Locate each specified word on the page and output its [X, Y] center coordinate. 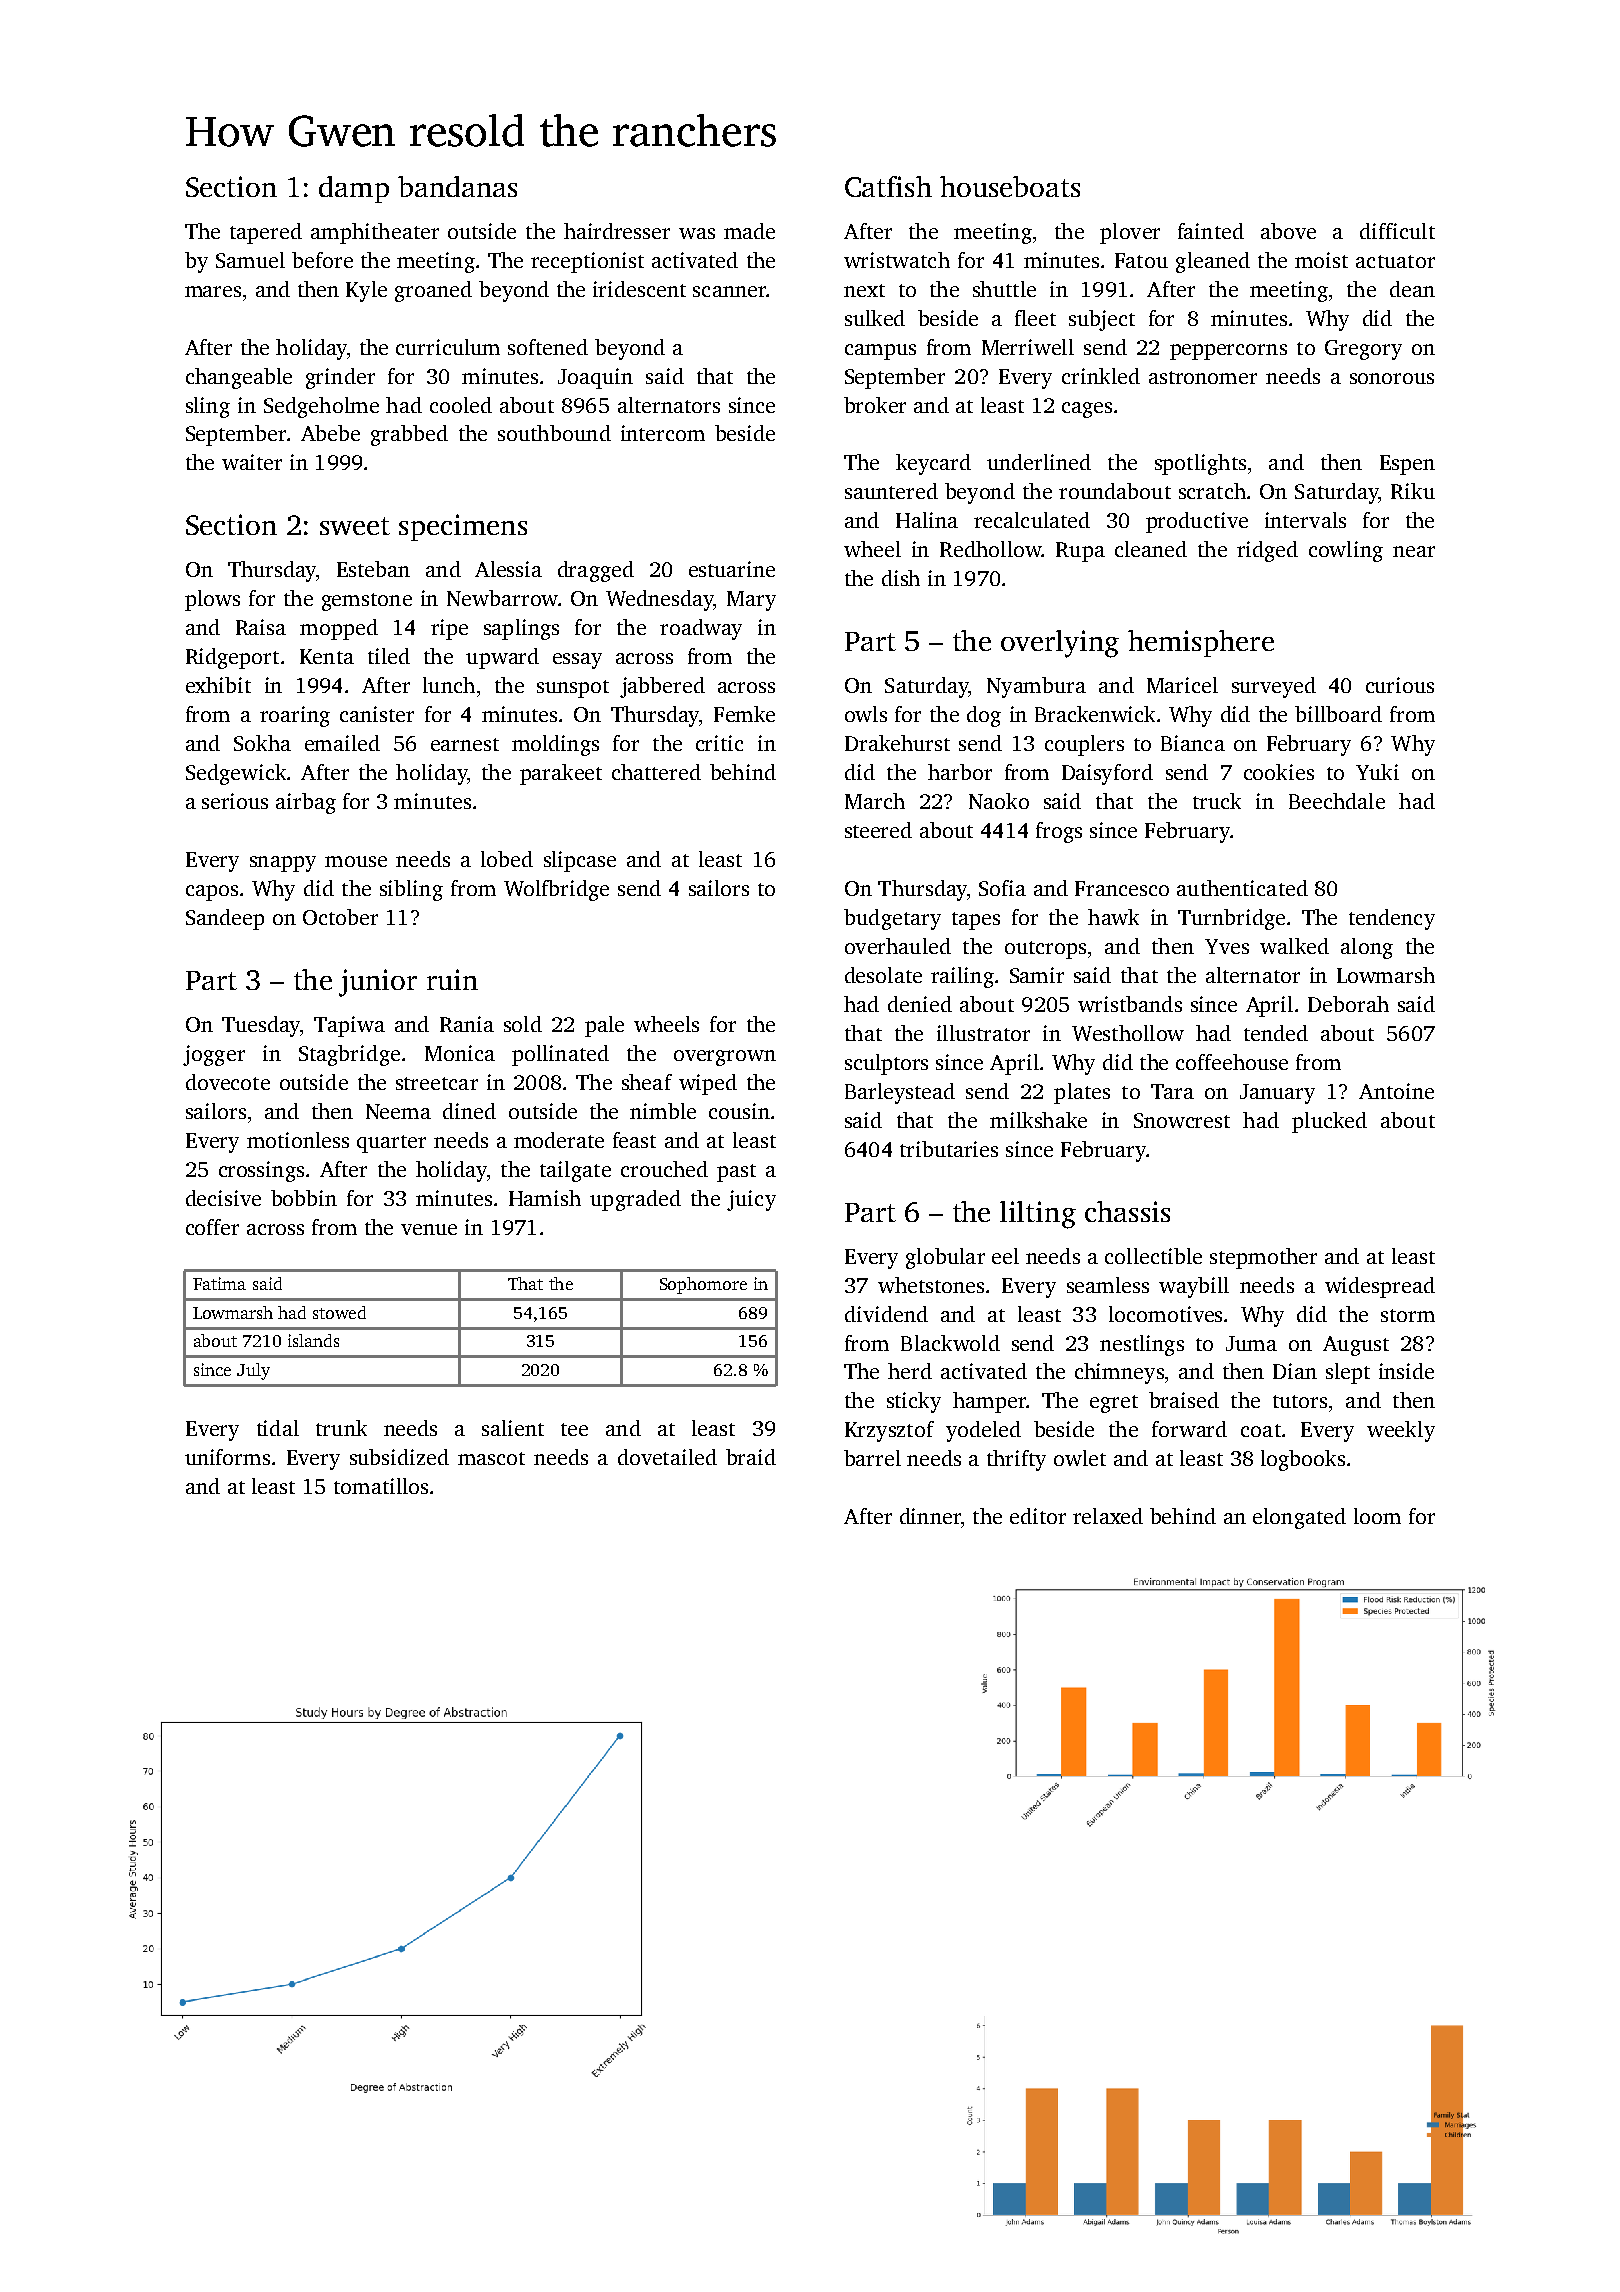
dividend [886, 1314]
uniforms [227, 1457]
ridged [1267, 551]
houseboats [1010, 186]
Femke [744, 714]
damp [354, 189]
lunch [449, 685]
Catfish [888, 186]
